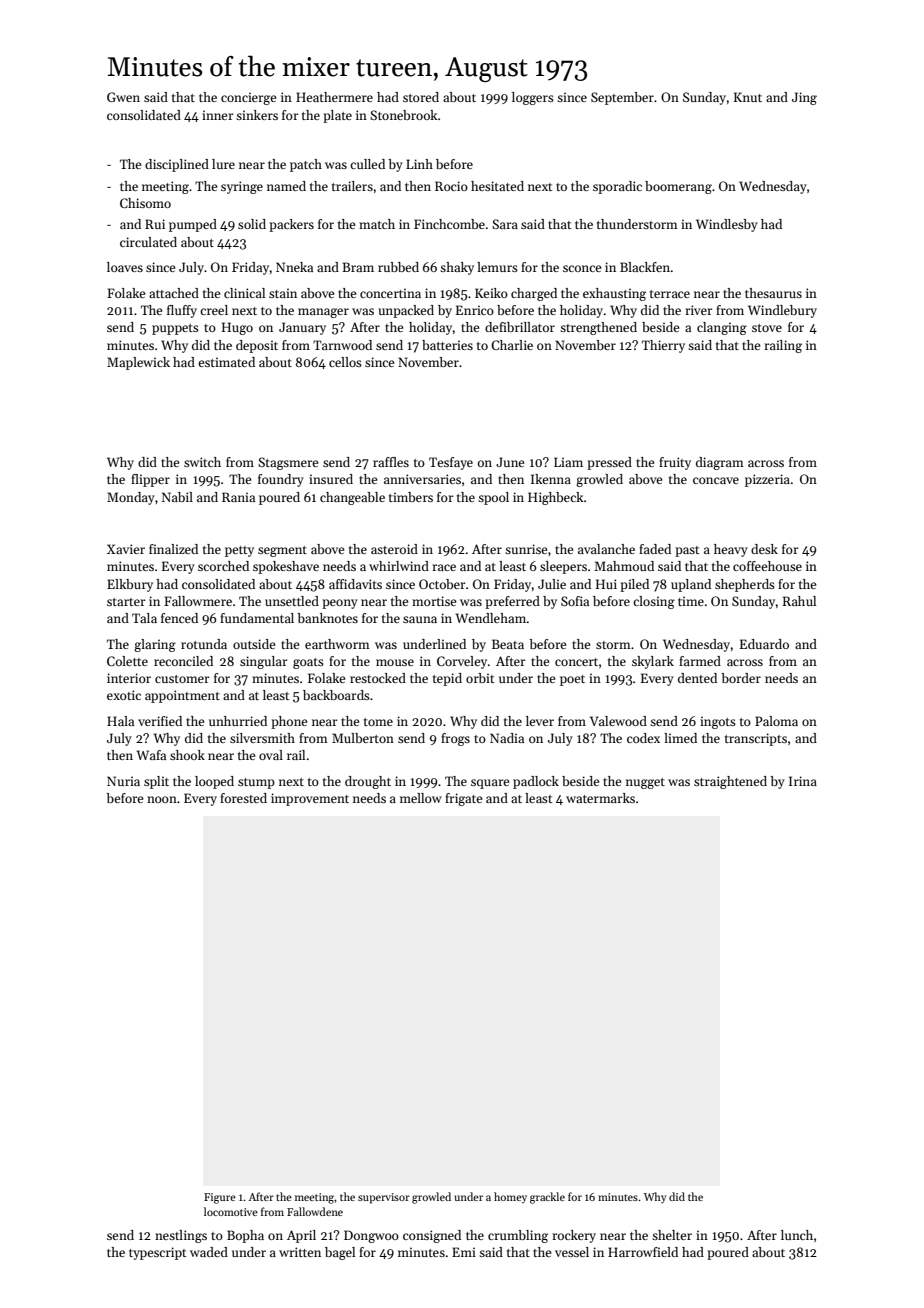 Image resolution: width=924 pixels, height=1308 pixels. I want to click on orbit, so click(480, 678).
